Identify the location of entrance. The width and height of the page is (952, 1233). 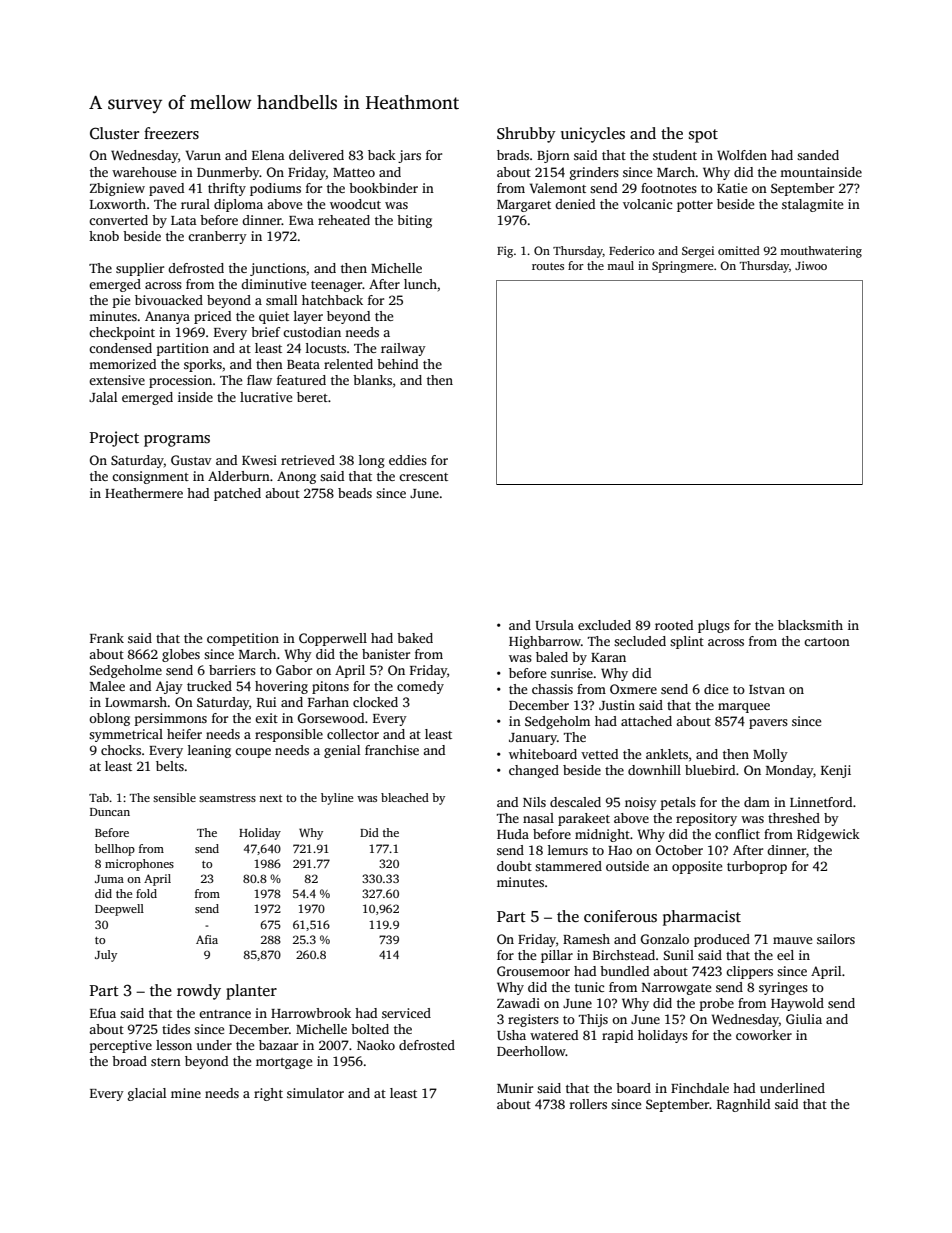
(225, 1014).
